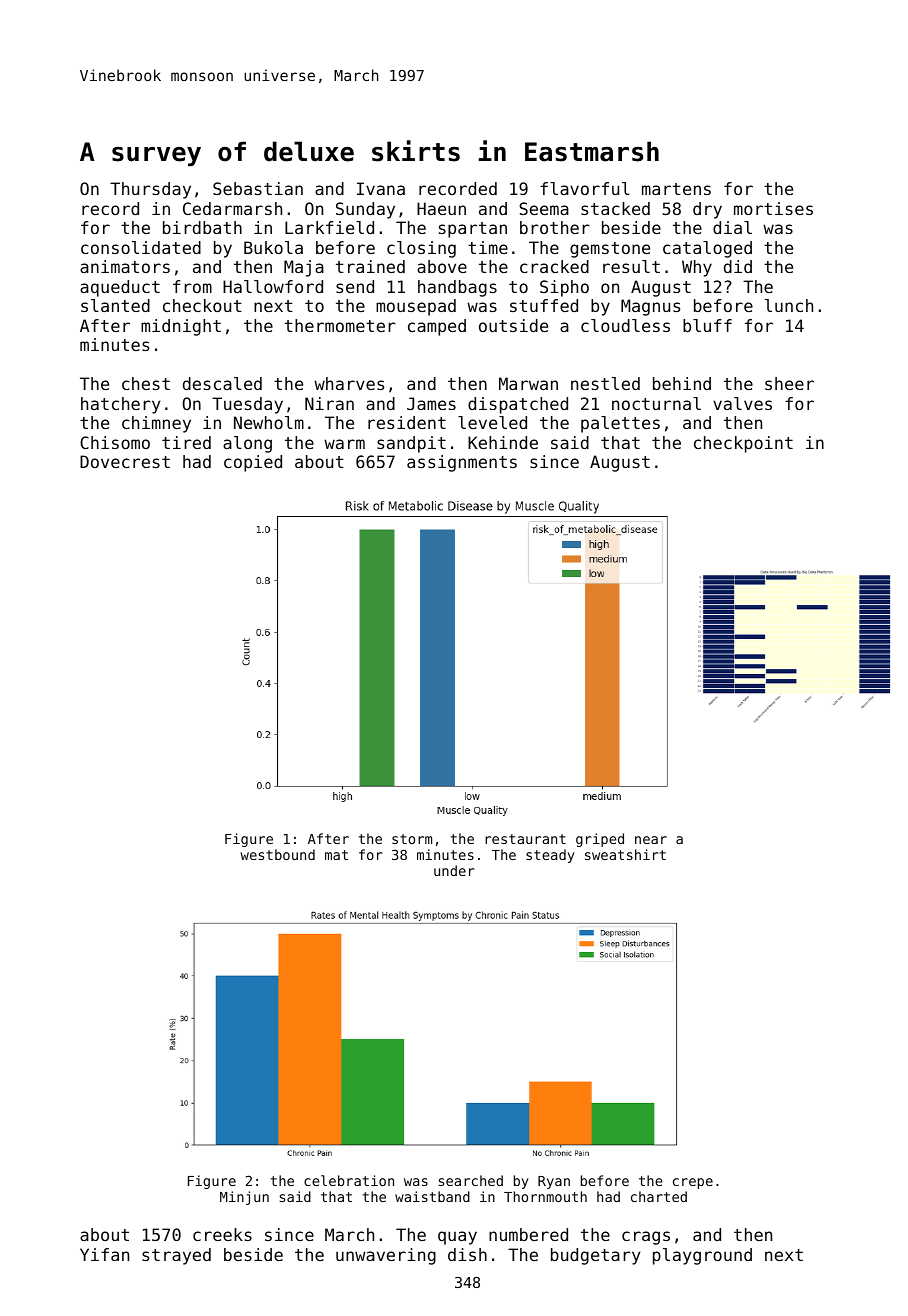 Image resolution: width=908 pixels, height=1316 pixels. What do you see at coordinates (253, 463) in the page?
I see `copied` at bounding box center [253, 463].
